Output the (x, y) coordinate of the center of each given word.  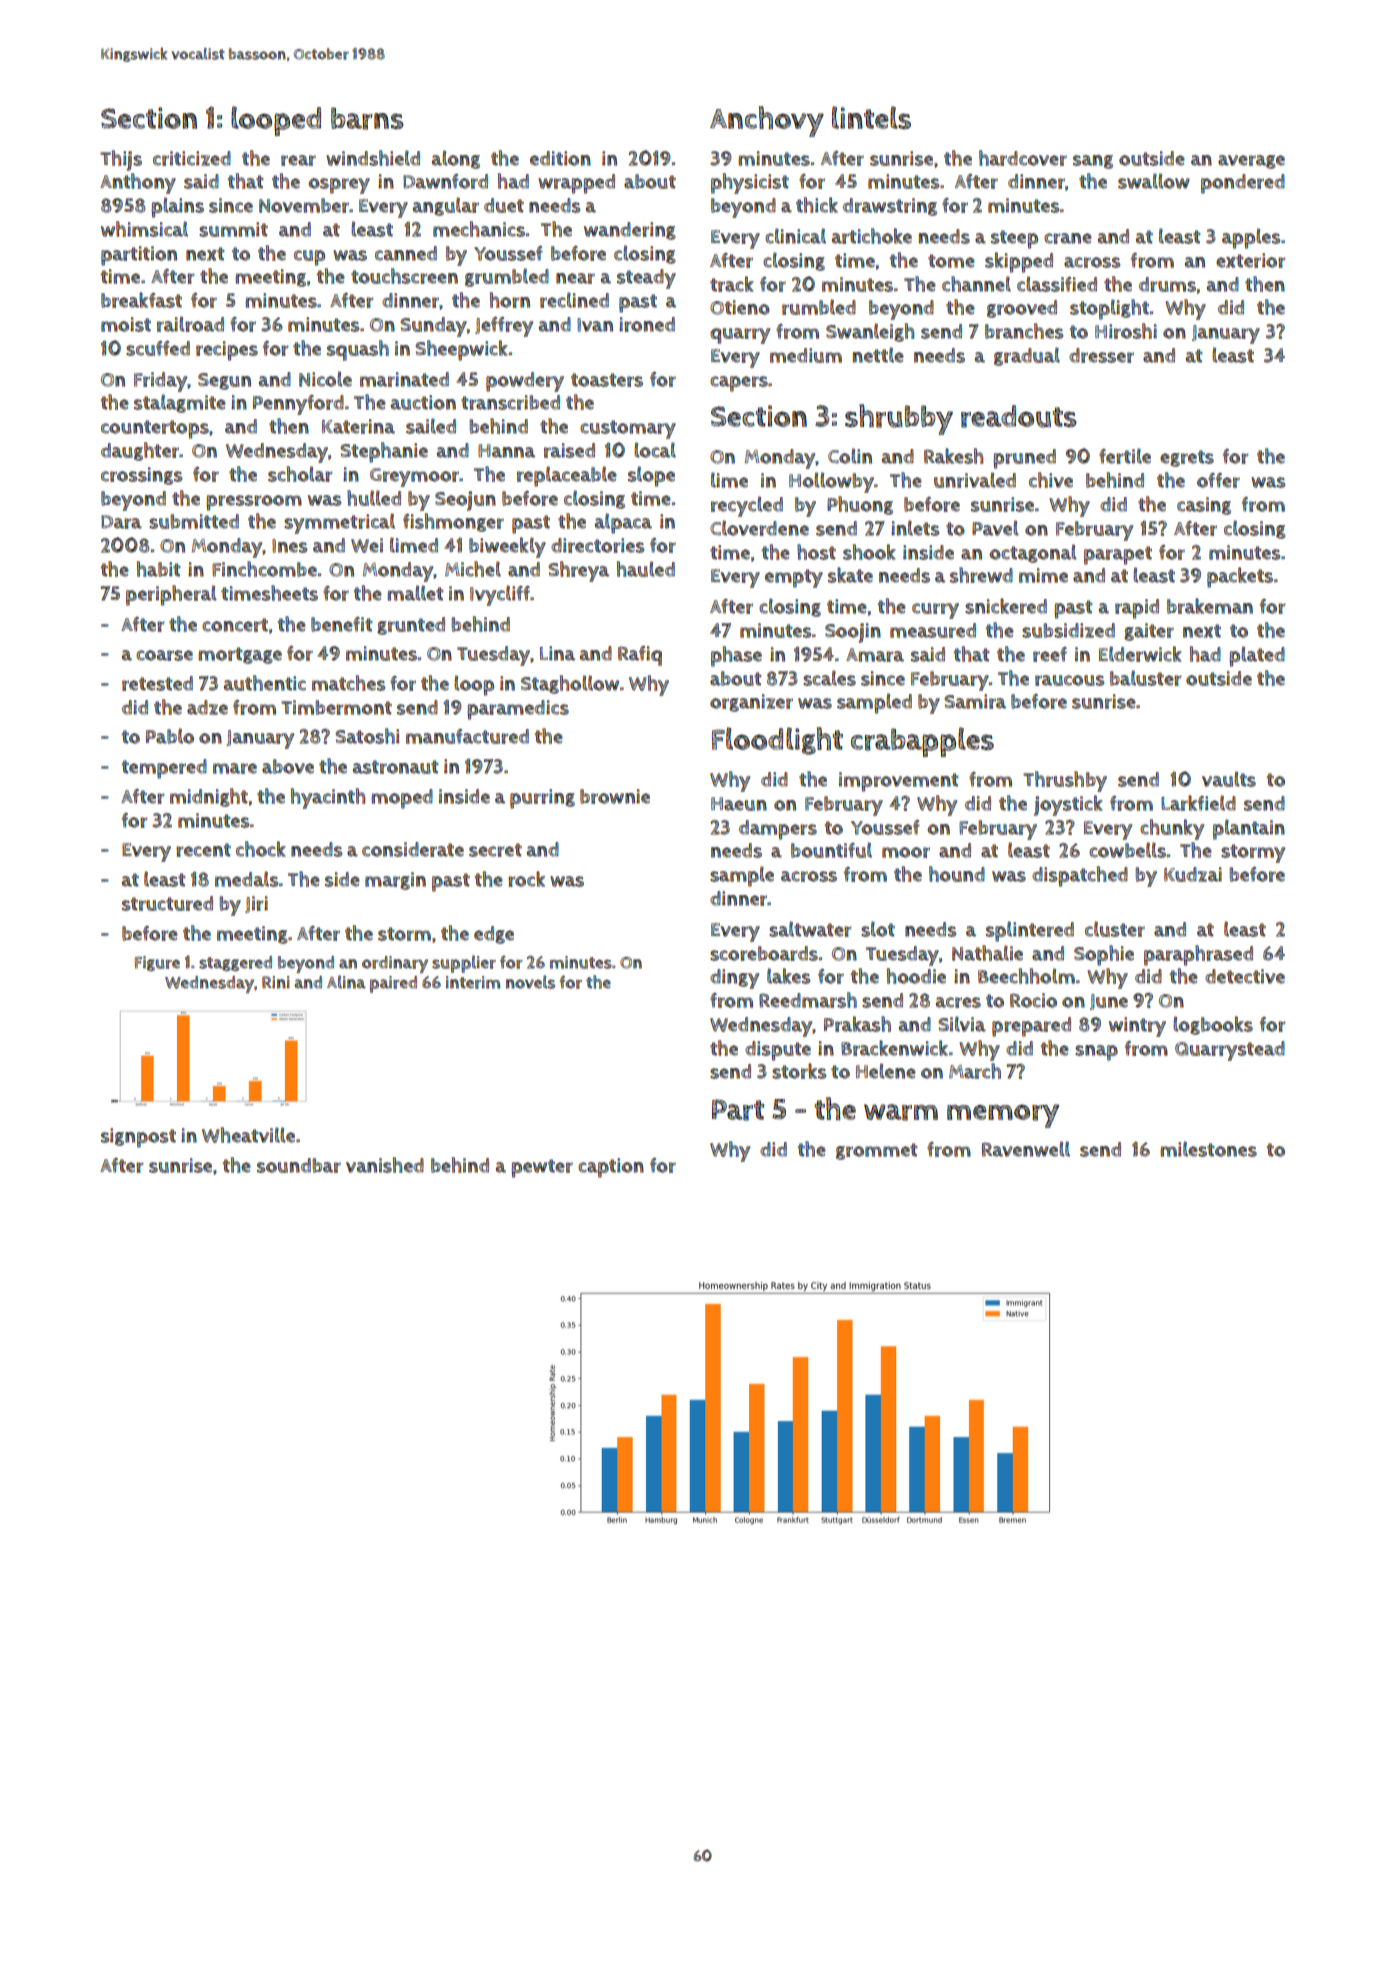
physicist (750, 183)
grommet (877, 1151)
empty (794, 578)
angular (446, 206)
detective (1245, 976)
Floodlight (777, 741)
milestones (1208, 1149)
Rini (276, 982)
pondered (1243, 184)
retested (157, 683)
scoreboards (764, 953)
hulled (374, 498)
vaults (1229, 779)
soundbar (299, 1165)
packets (1240, 577)
